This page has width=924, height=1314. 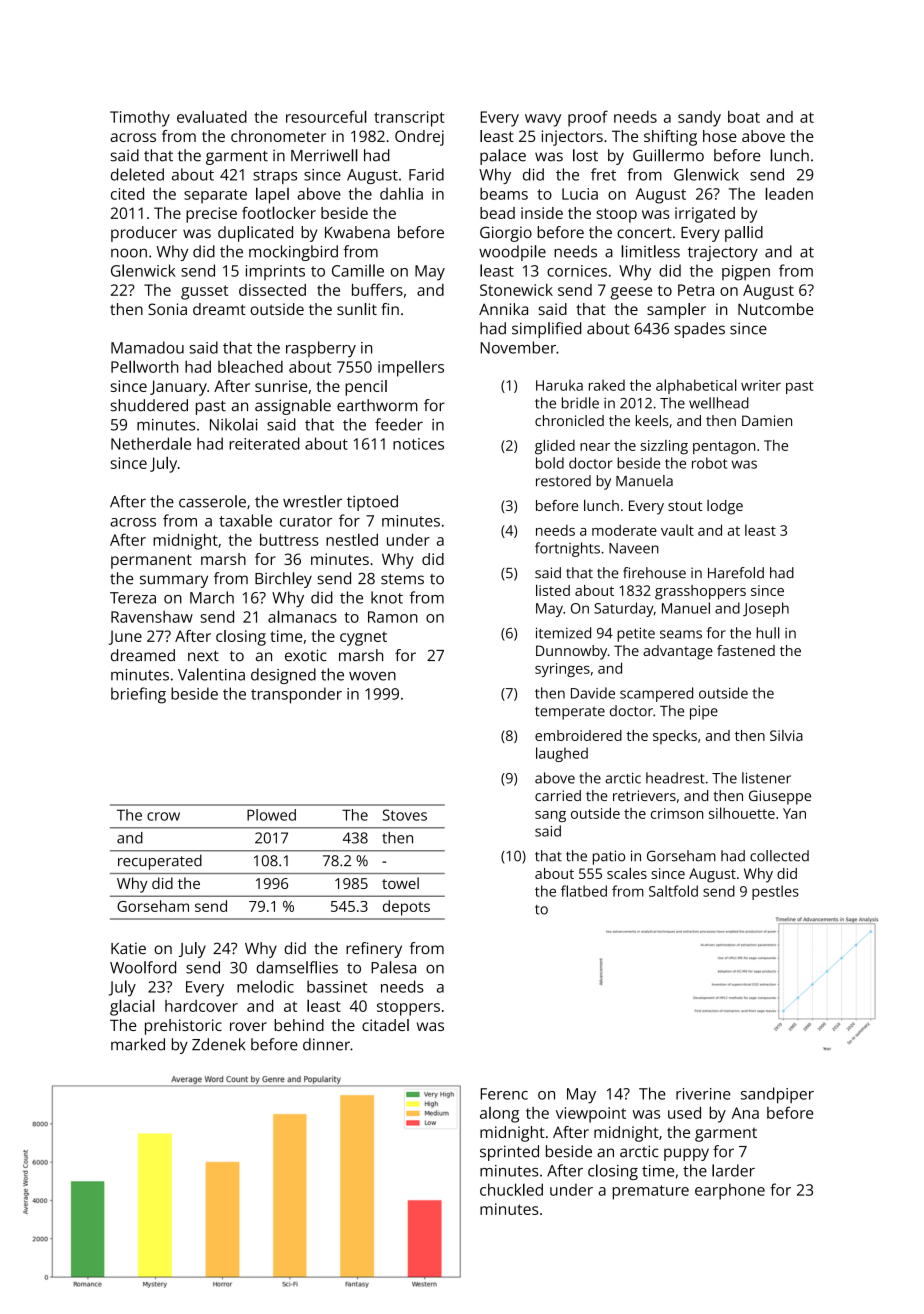 What do you see at coordinates (559, 385) in the page?
I see `Haruka` at bounding box center [559, 385].
